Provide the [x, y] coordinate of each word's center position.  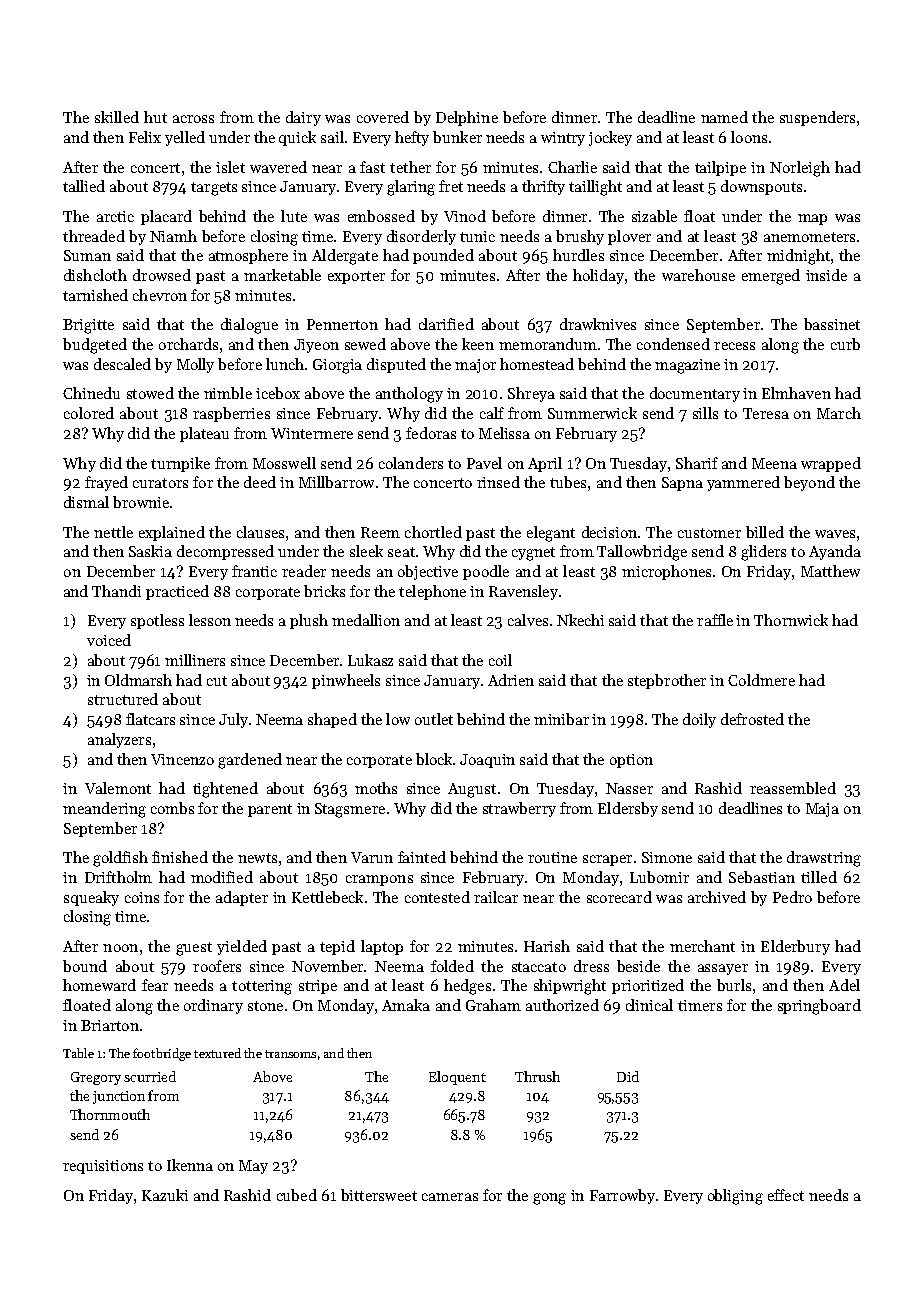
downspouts [761, 187]
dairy [303, 118]
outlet [434, 719]
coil [500, 660]
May [253, 1167]
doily [699, 720]
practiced [177, 592]
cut [217, 681]
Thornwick [791, 620]
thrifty [543, 187]
